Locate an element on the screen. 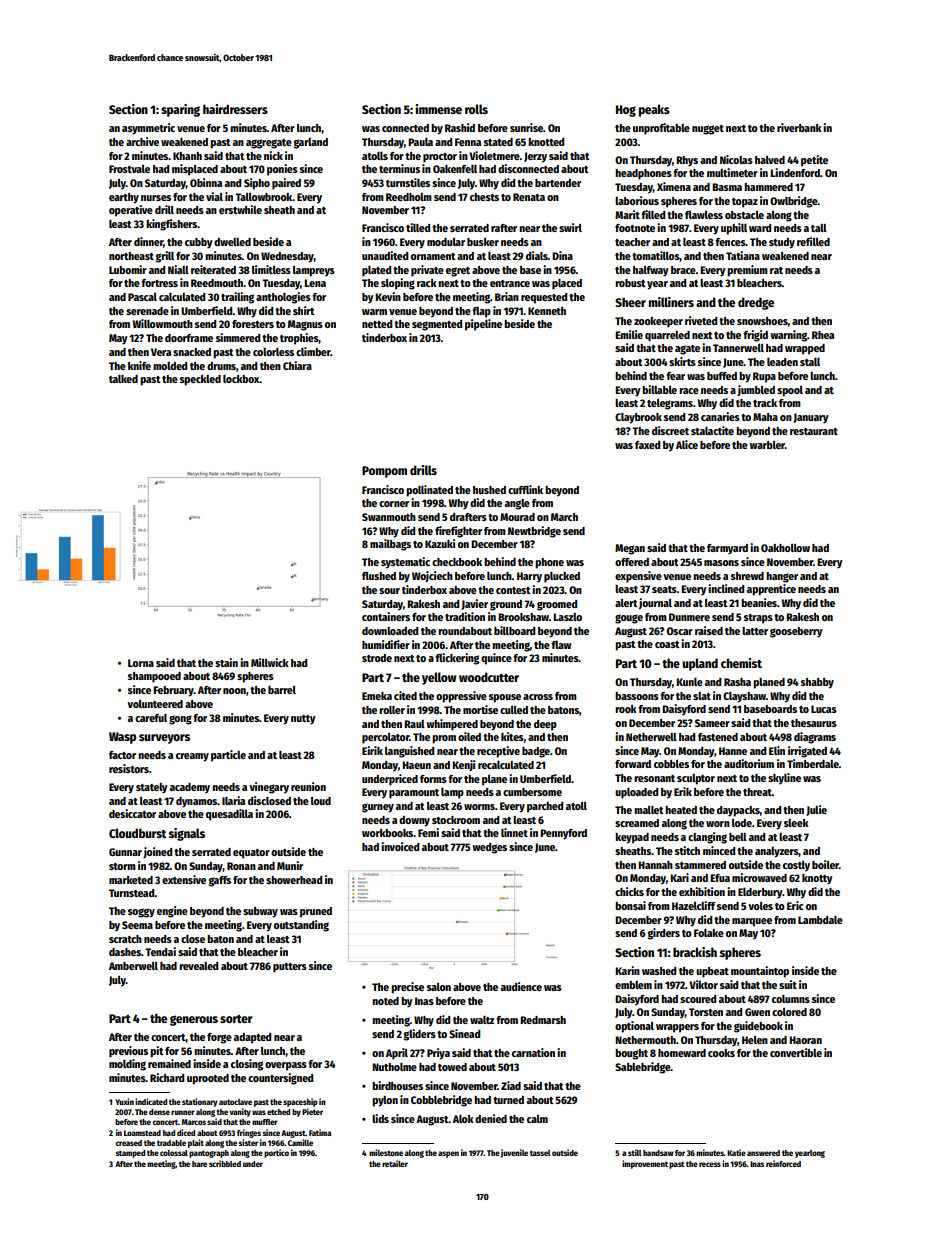 The image size is (952, 1233). Lubomir is located at coordinates (128, 269).
